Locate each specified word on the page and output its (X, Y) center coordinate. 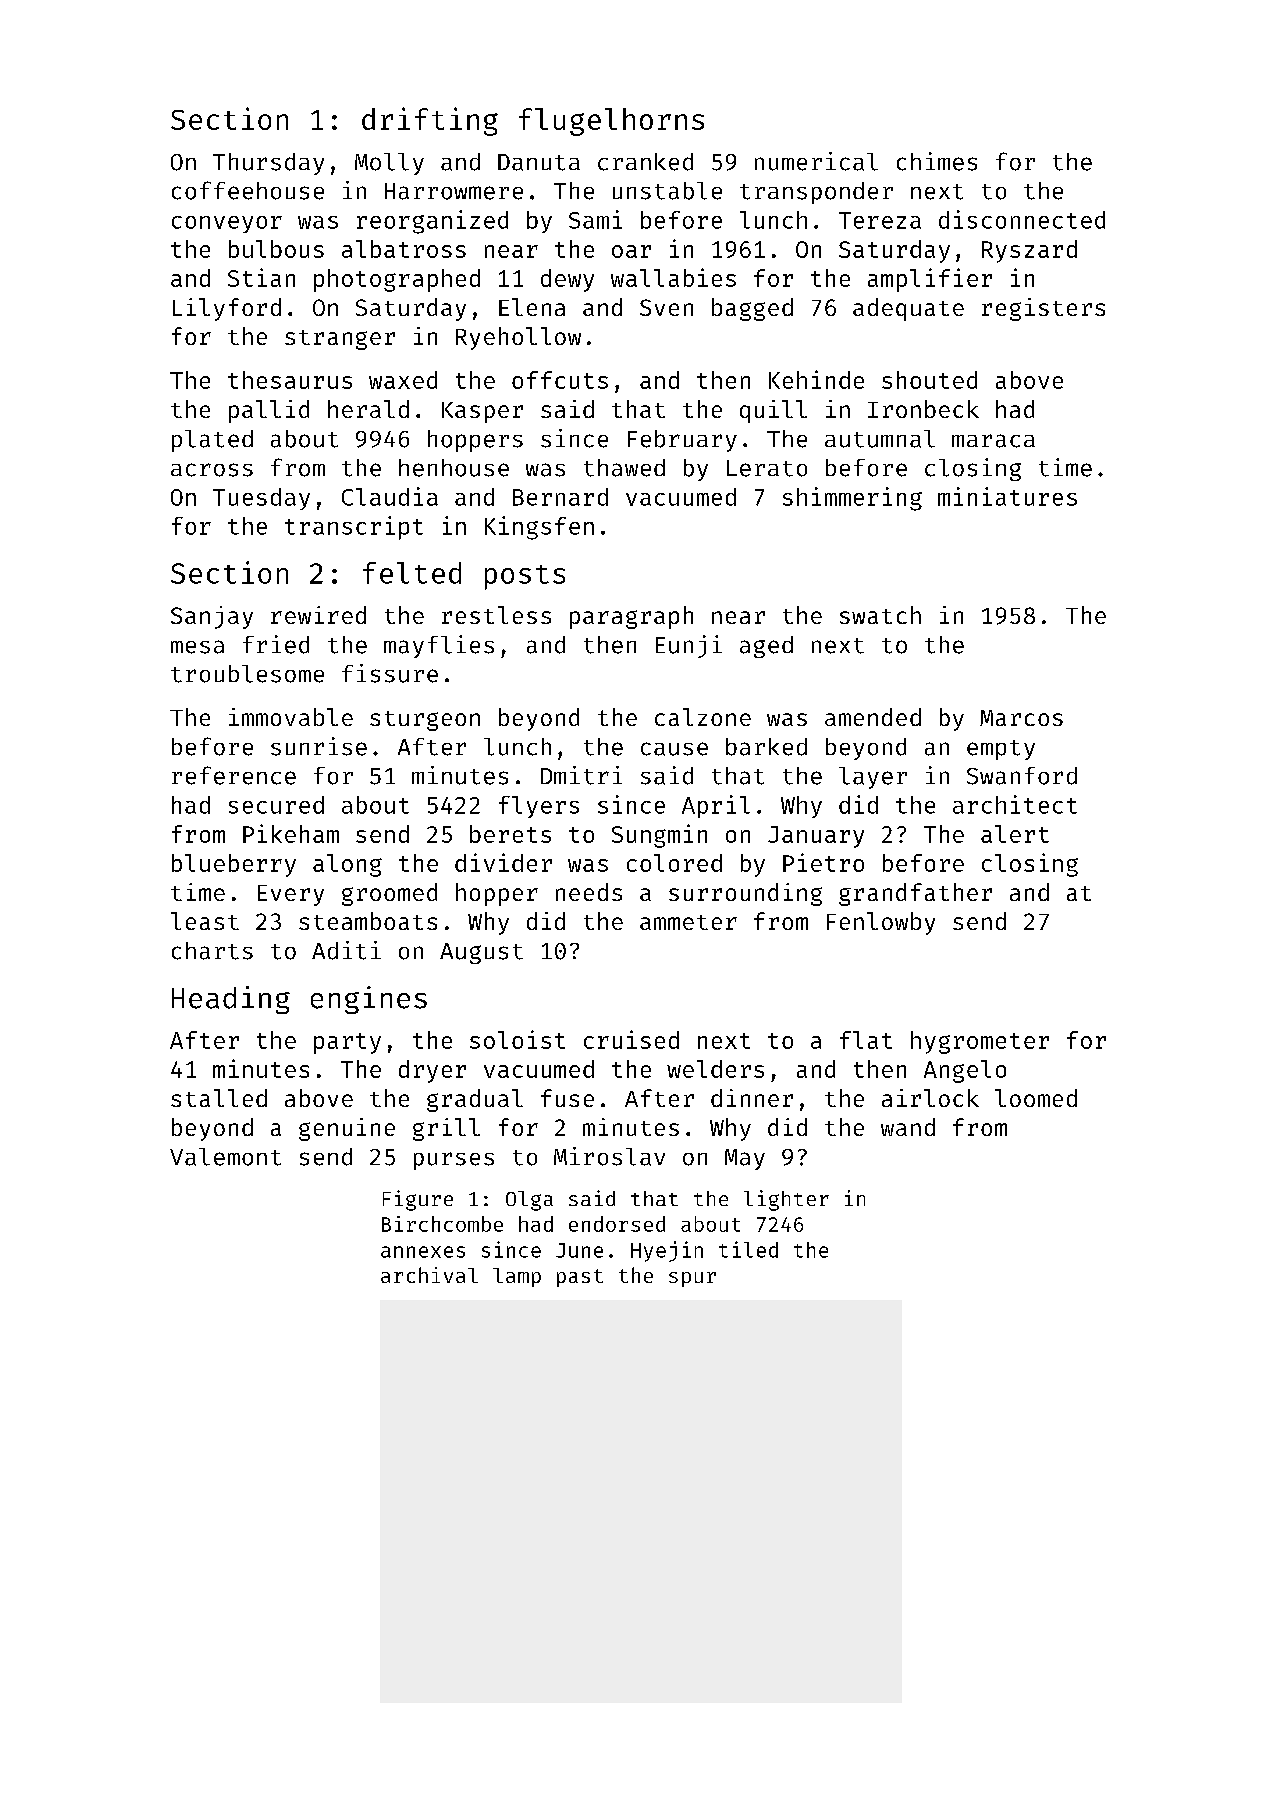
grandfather (915, 894)
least (205, 921)
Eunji (689, 646)
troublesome (247, 674)
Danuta (539, 162)
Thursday (268, 164)
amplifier (930, 280)
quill (773, 411)
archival (429, 1275)
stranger (340, 340)
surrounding (745, 894)
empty (1001, 750)
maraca (993, 441)
